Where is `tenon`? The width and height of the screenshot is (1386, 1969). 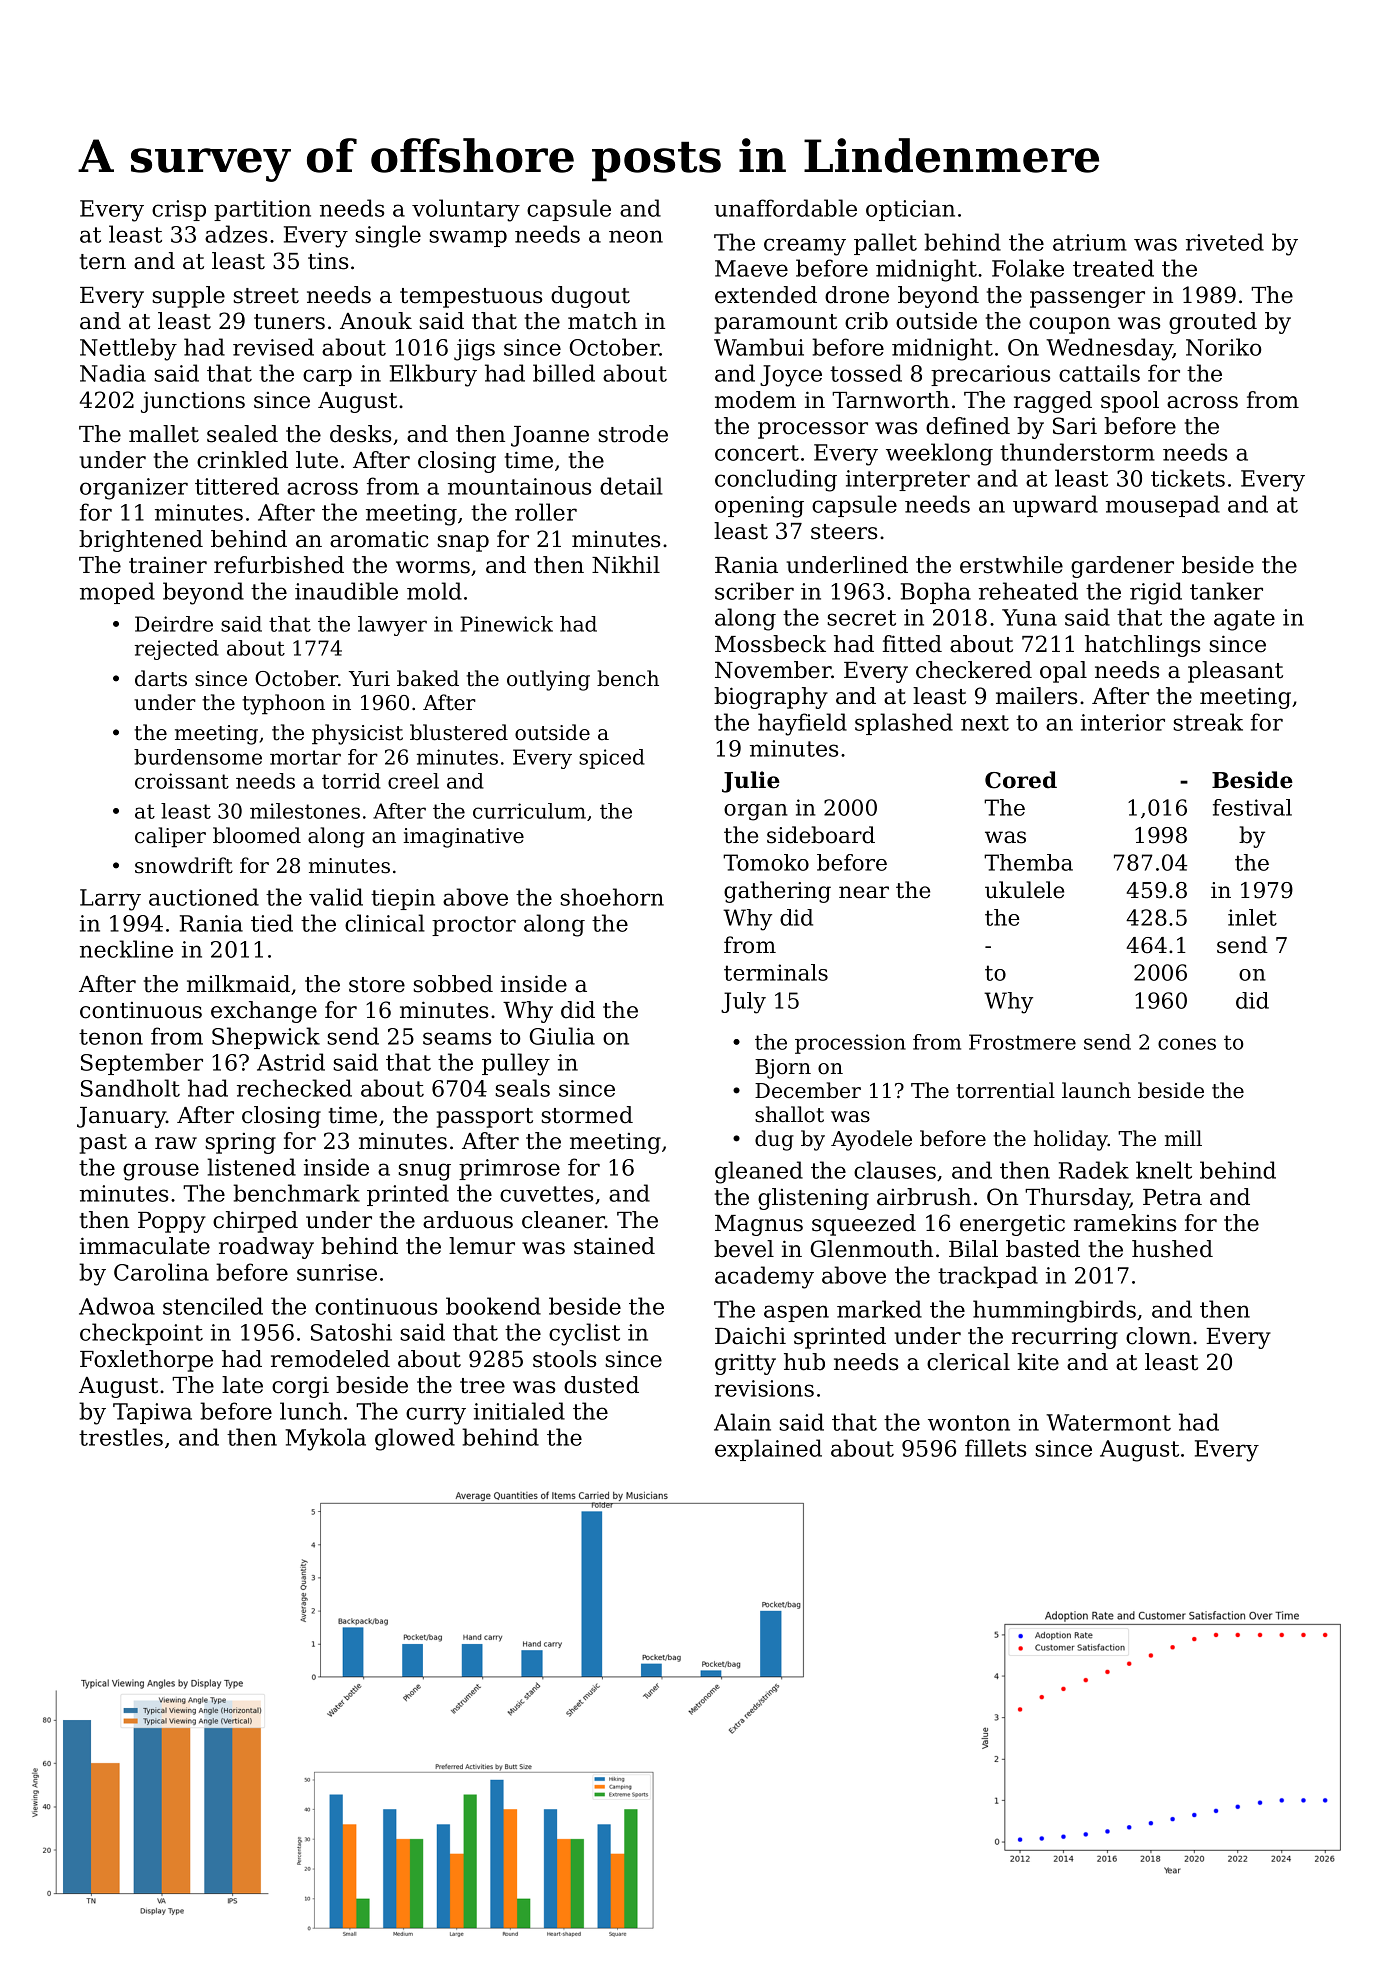 tenon is located at coordinates (111, 1037).
